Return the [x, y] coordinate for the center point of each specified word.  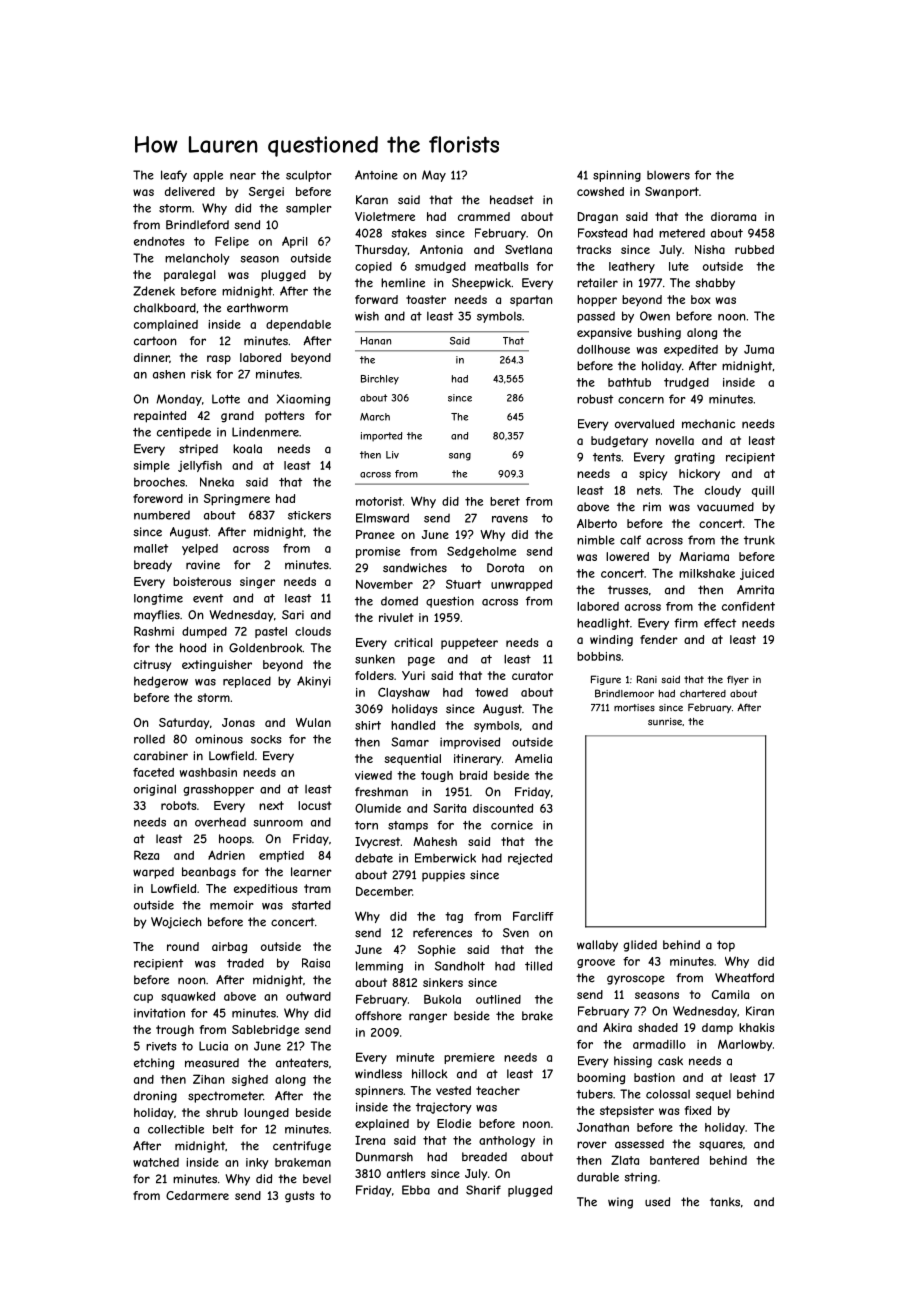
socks [266, 739]
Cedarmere [197, 1195]
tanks [725, 1202]
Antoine [376, 175]
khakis [756, 1027]
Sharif [483, 1190]
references [442, 933]
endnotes [159, 241]
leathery [632, 267]
